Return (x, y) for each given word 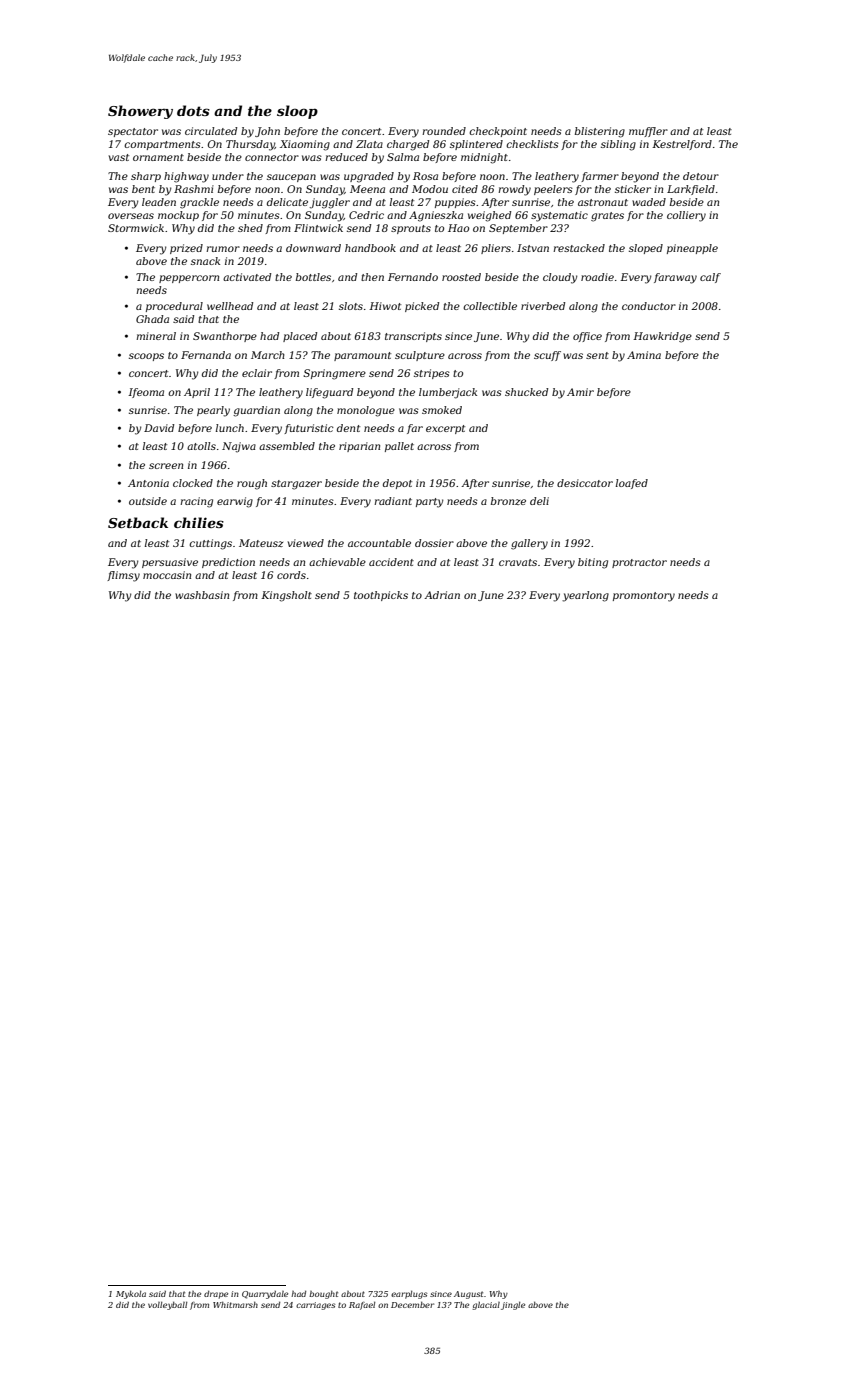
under (228, 176)
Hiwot (385, 306)
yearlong (585, 596)
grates (607, 217)
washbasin (202, 595)
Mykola (131, 1294)
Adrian (442, 595)
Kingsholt (286, 596)
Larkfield (691, 190)
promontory (644, 597)
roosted (461, 277)
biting (593, 563)
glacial (486, 1306)
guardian (256, 411)
